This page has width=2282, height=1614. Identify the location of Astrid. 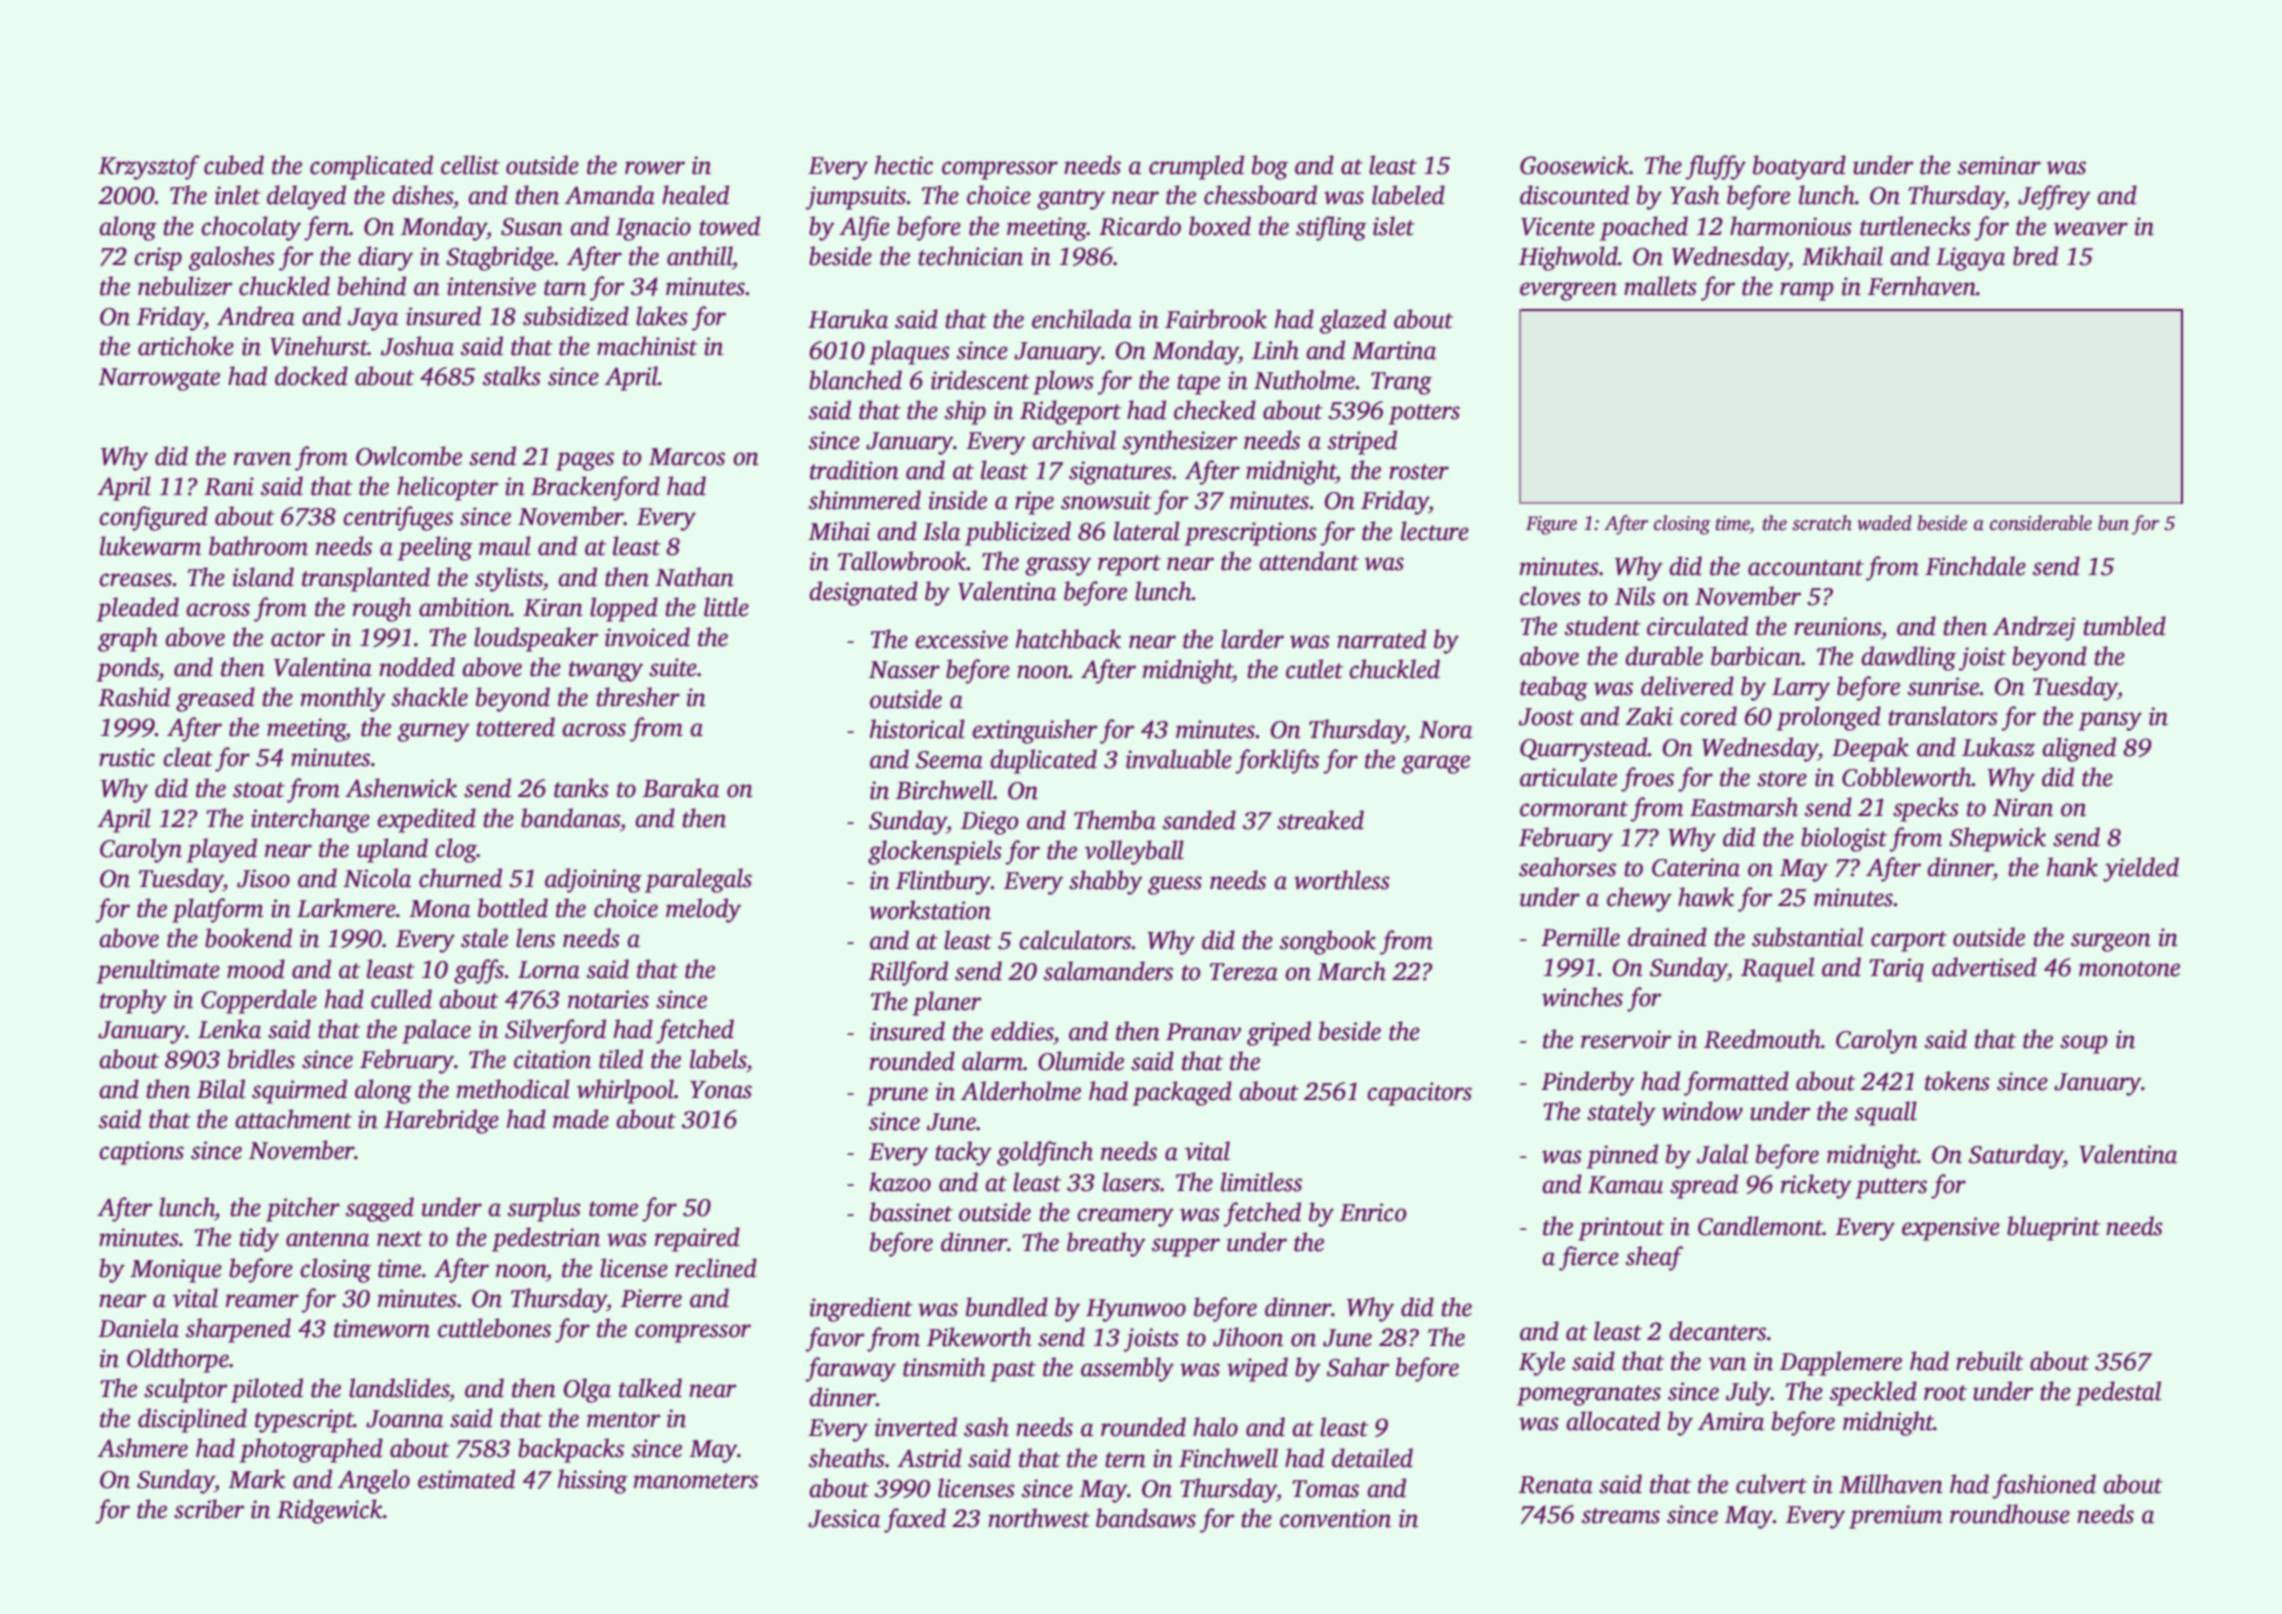
(929, 1458).
